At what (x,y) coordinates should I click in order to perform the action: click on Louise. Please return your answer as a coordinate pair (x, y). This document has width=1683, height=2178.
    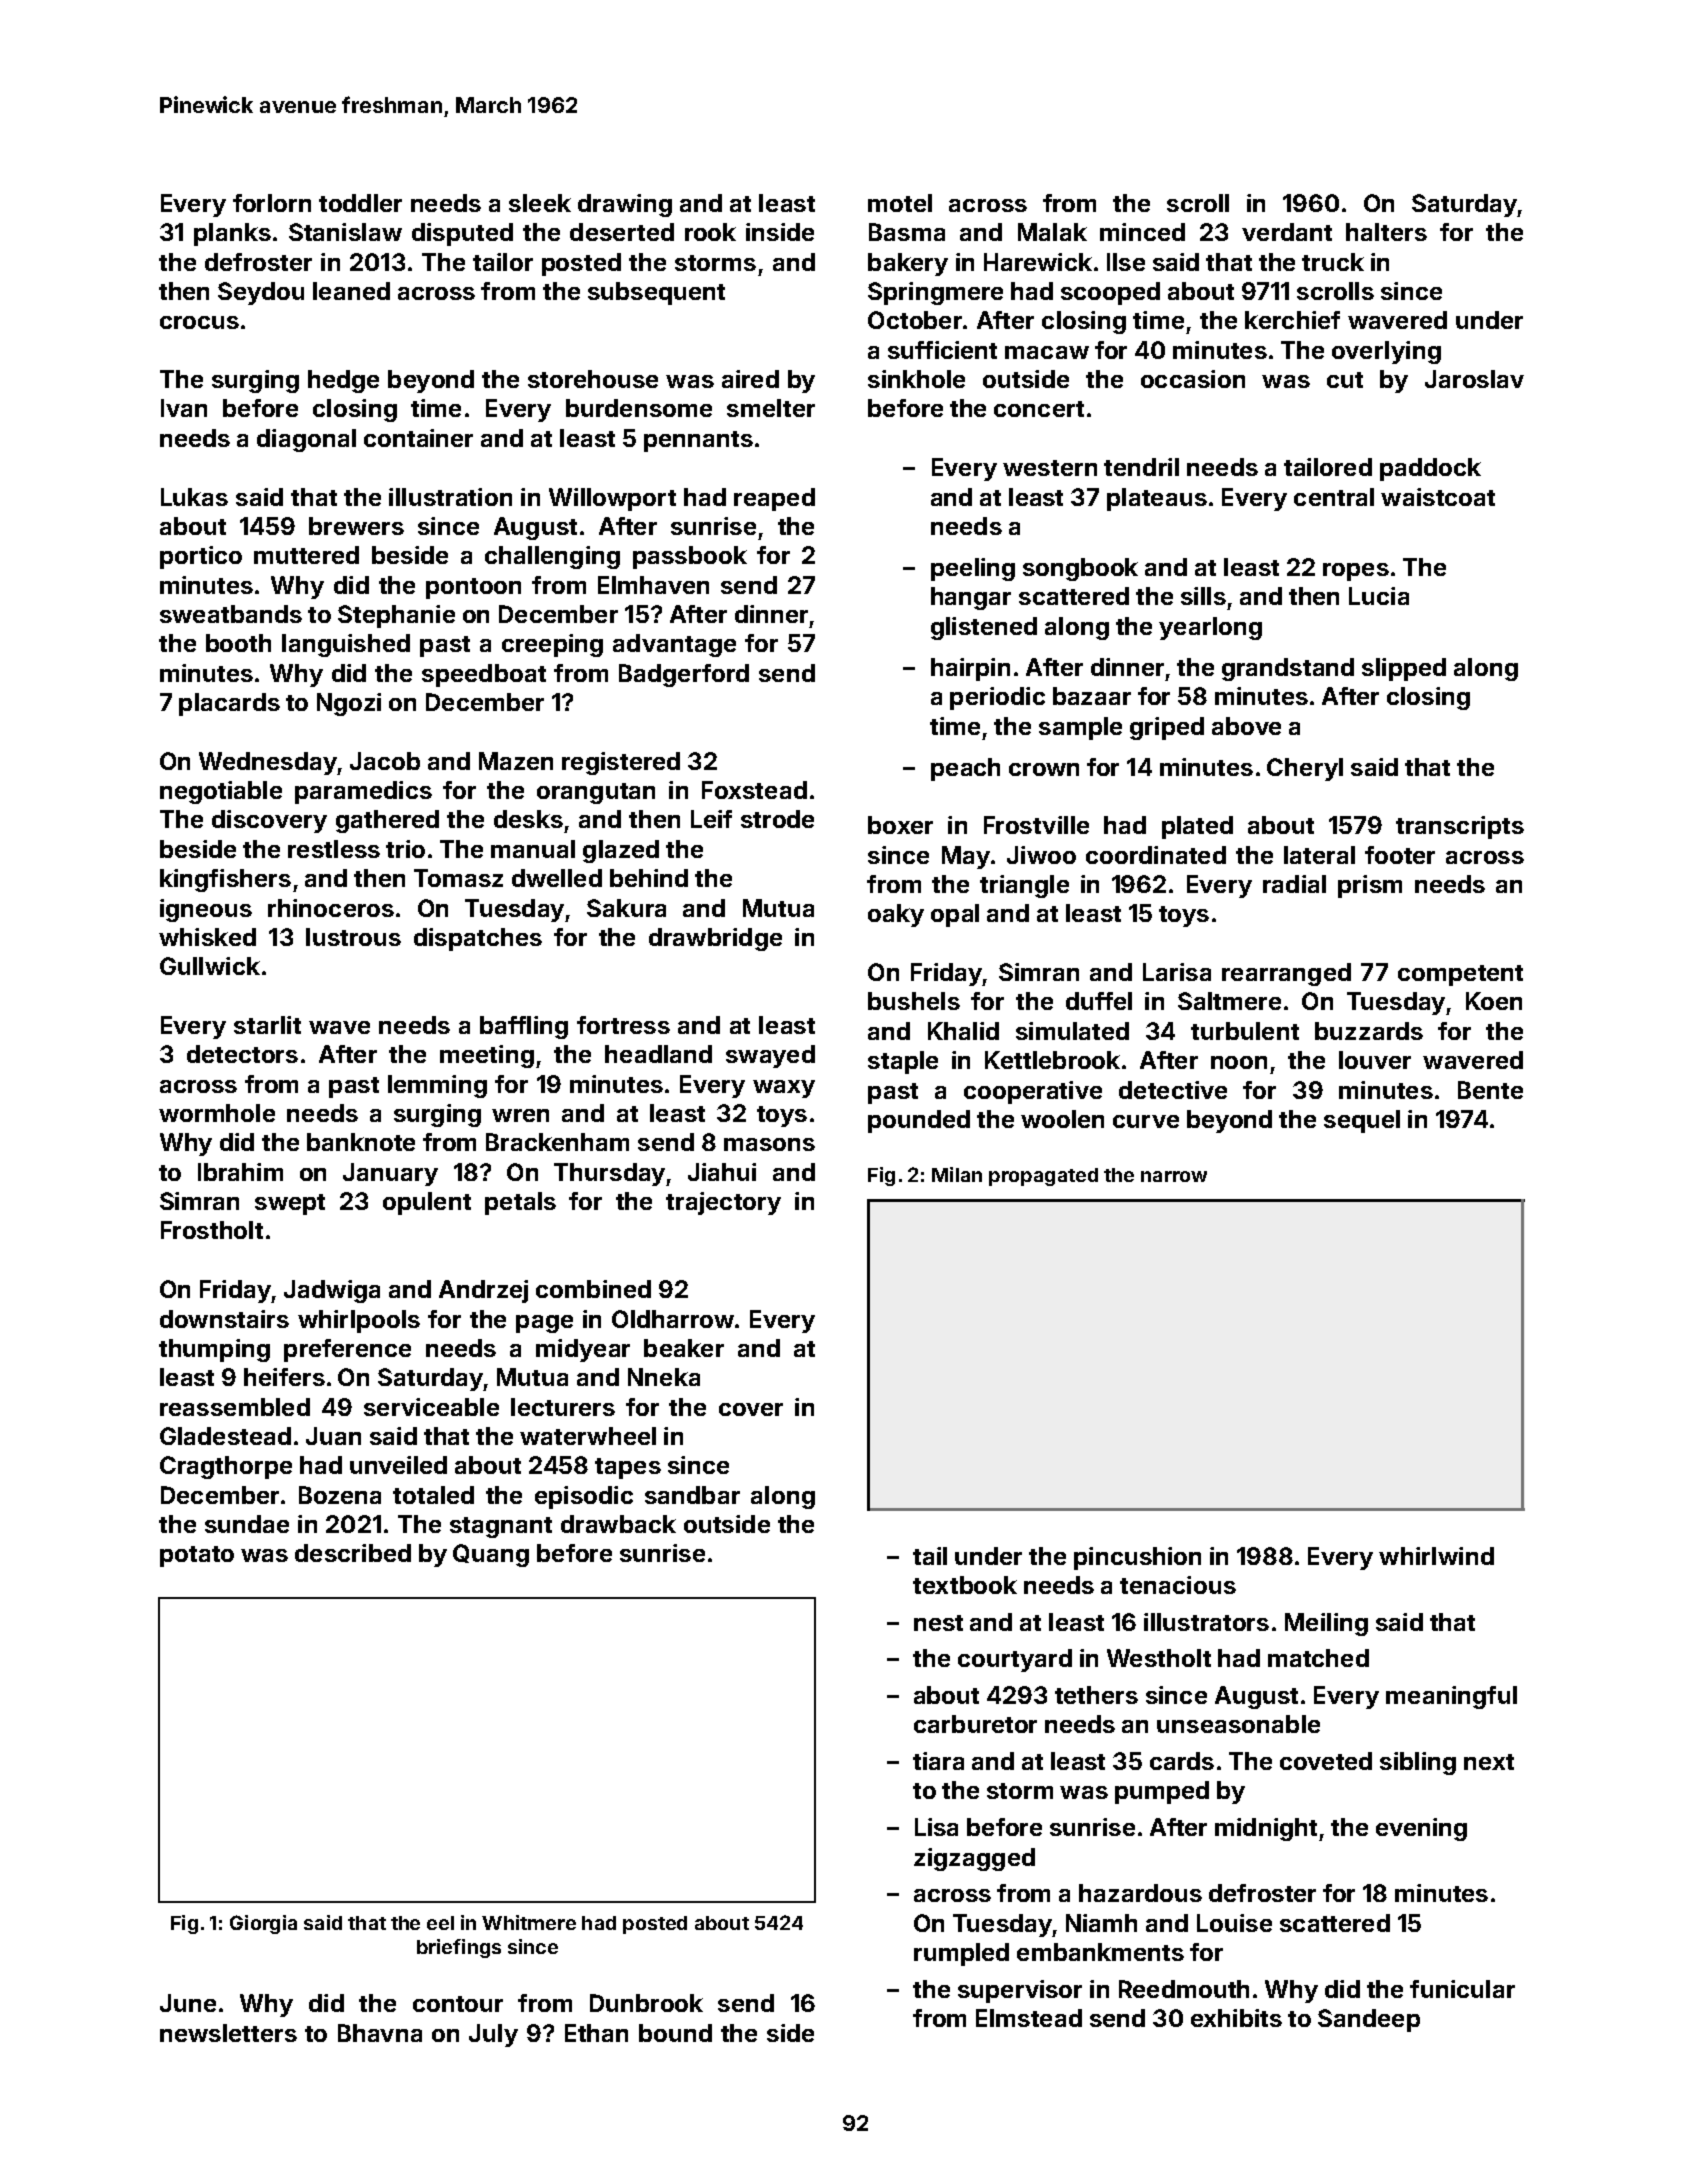
    Looking at the image, I should click on (1234, 1923).
